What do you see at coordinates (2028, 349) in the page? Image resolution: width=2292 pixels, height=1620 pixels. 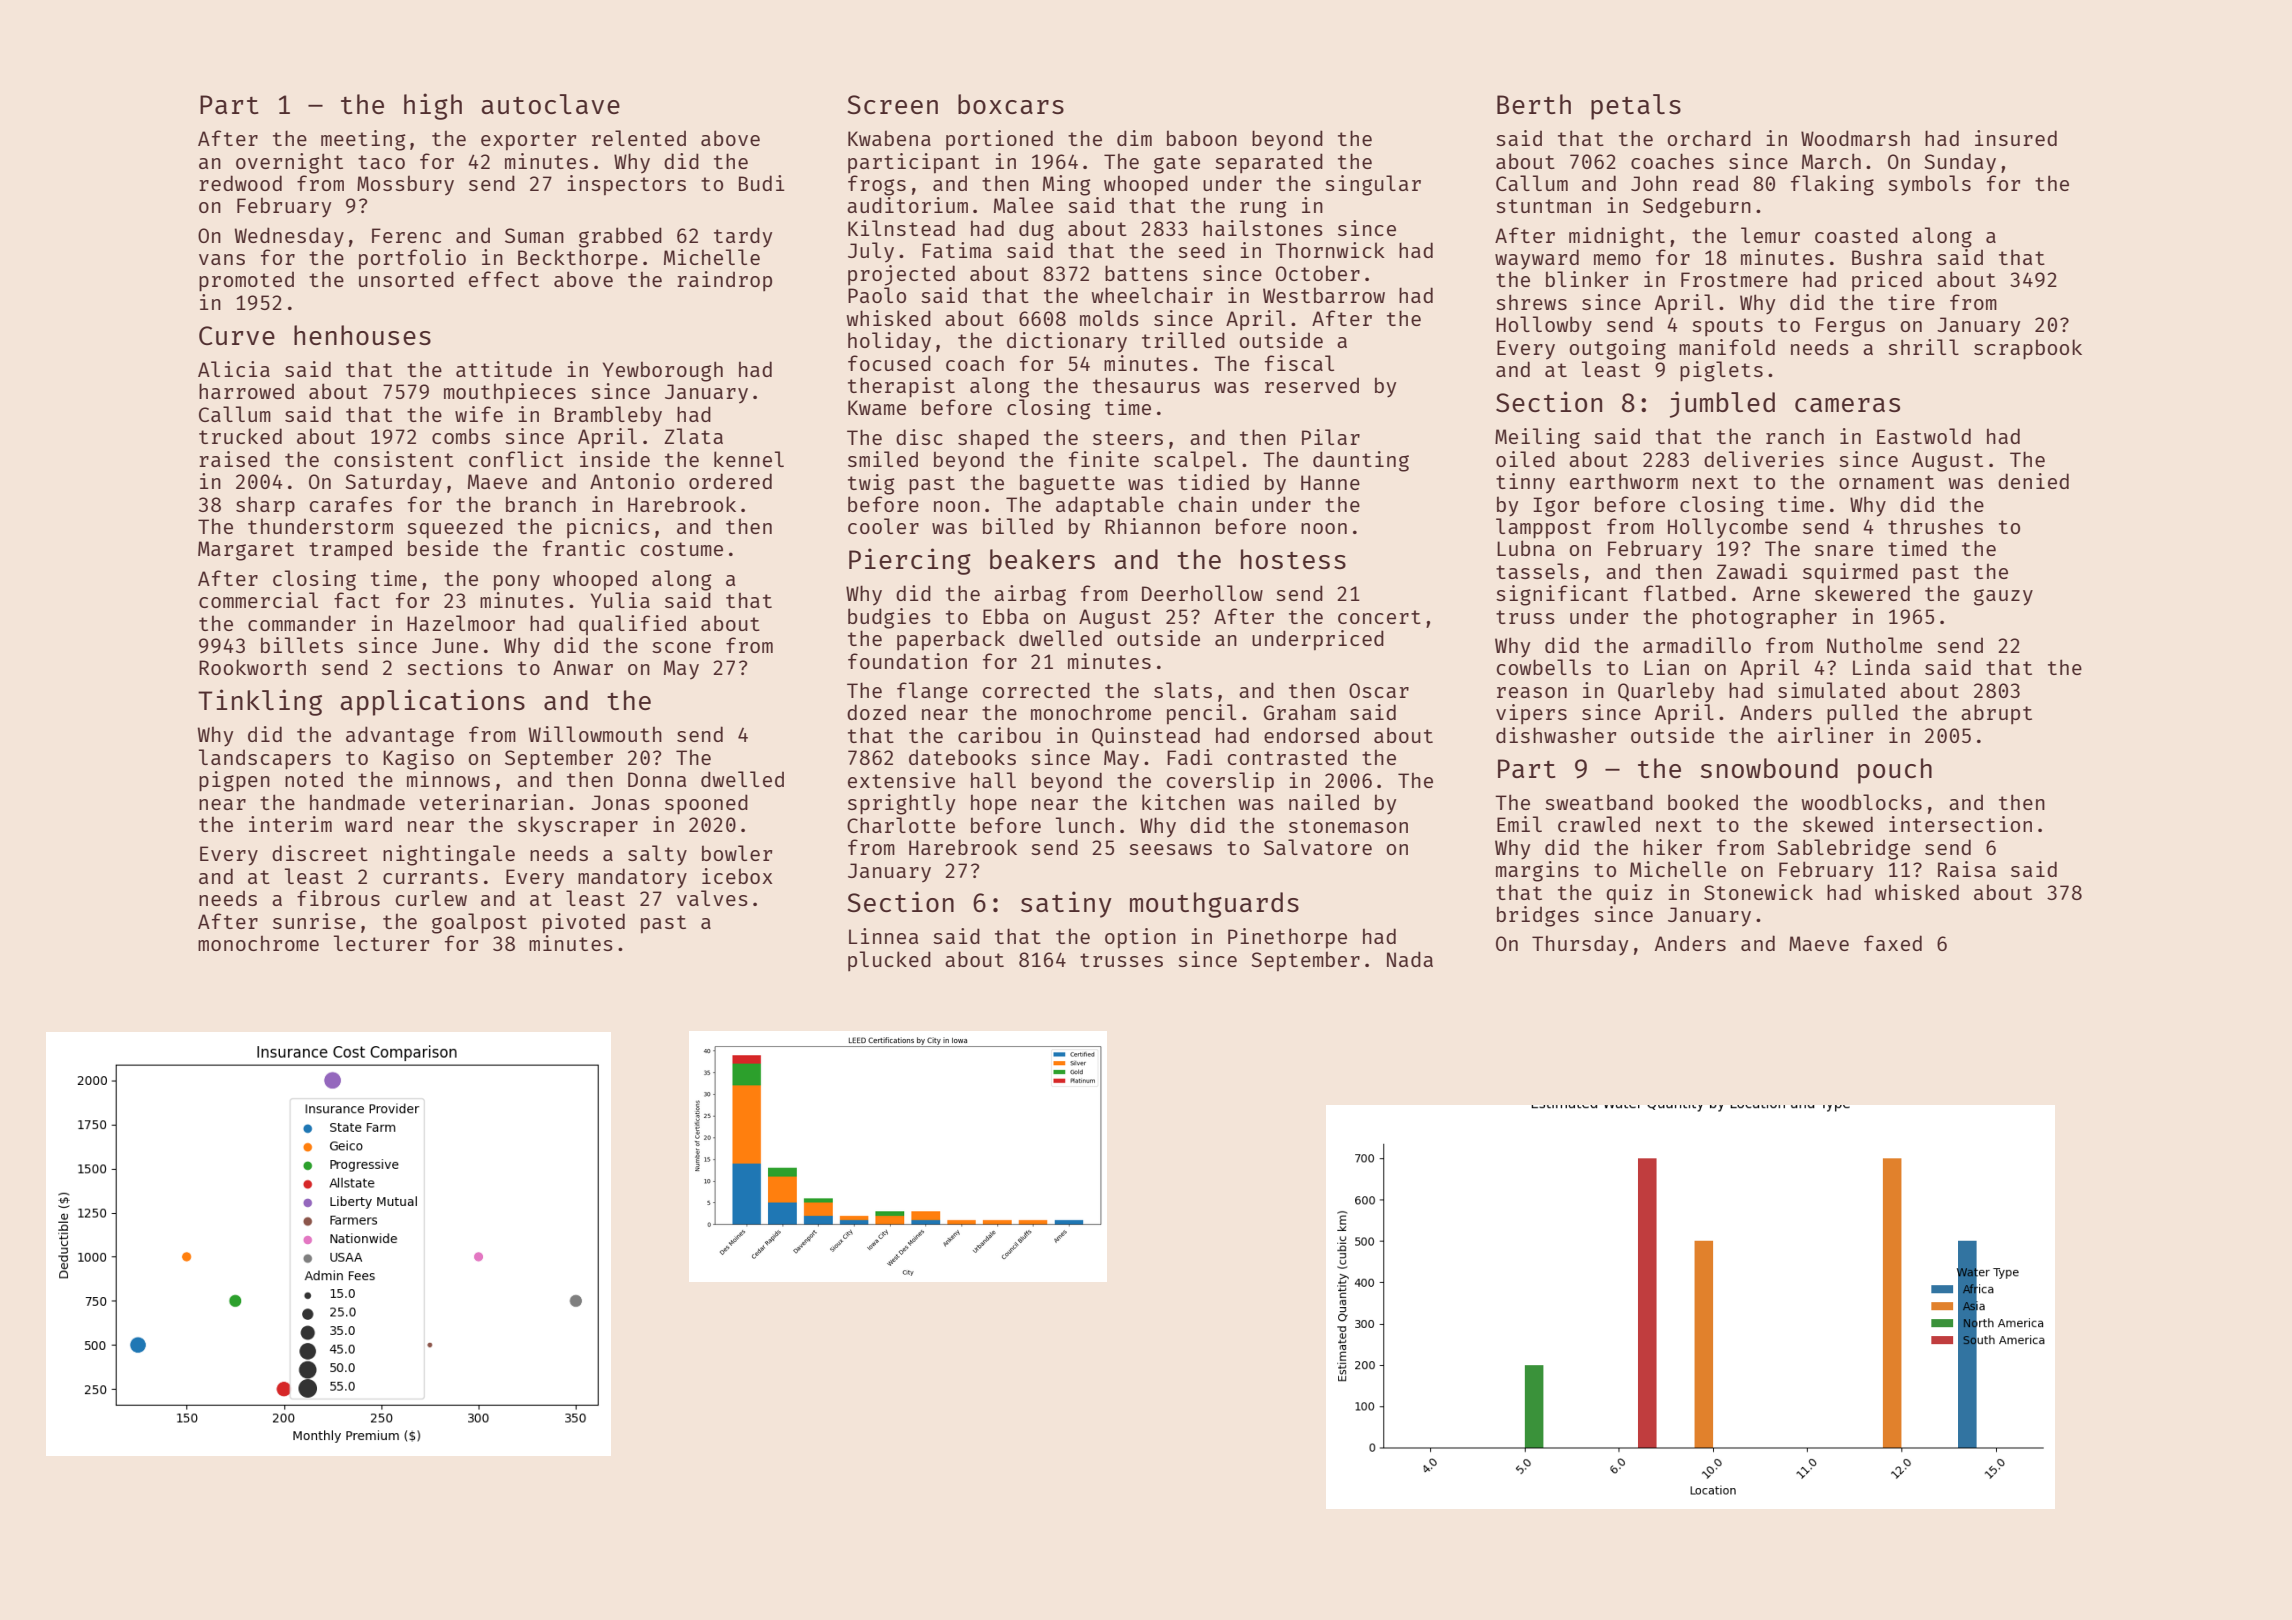 I see `scrapbook` at bounding box center [2028, 349].
